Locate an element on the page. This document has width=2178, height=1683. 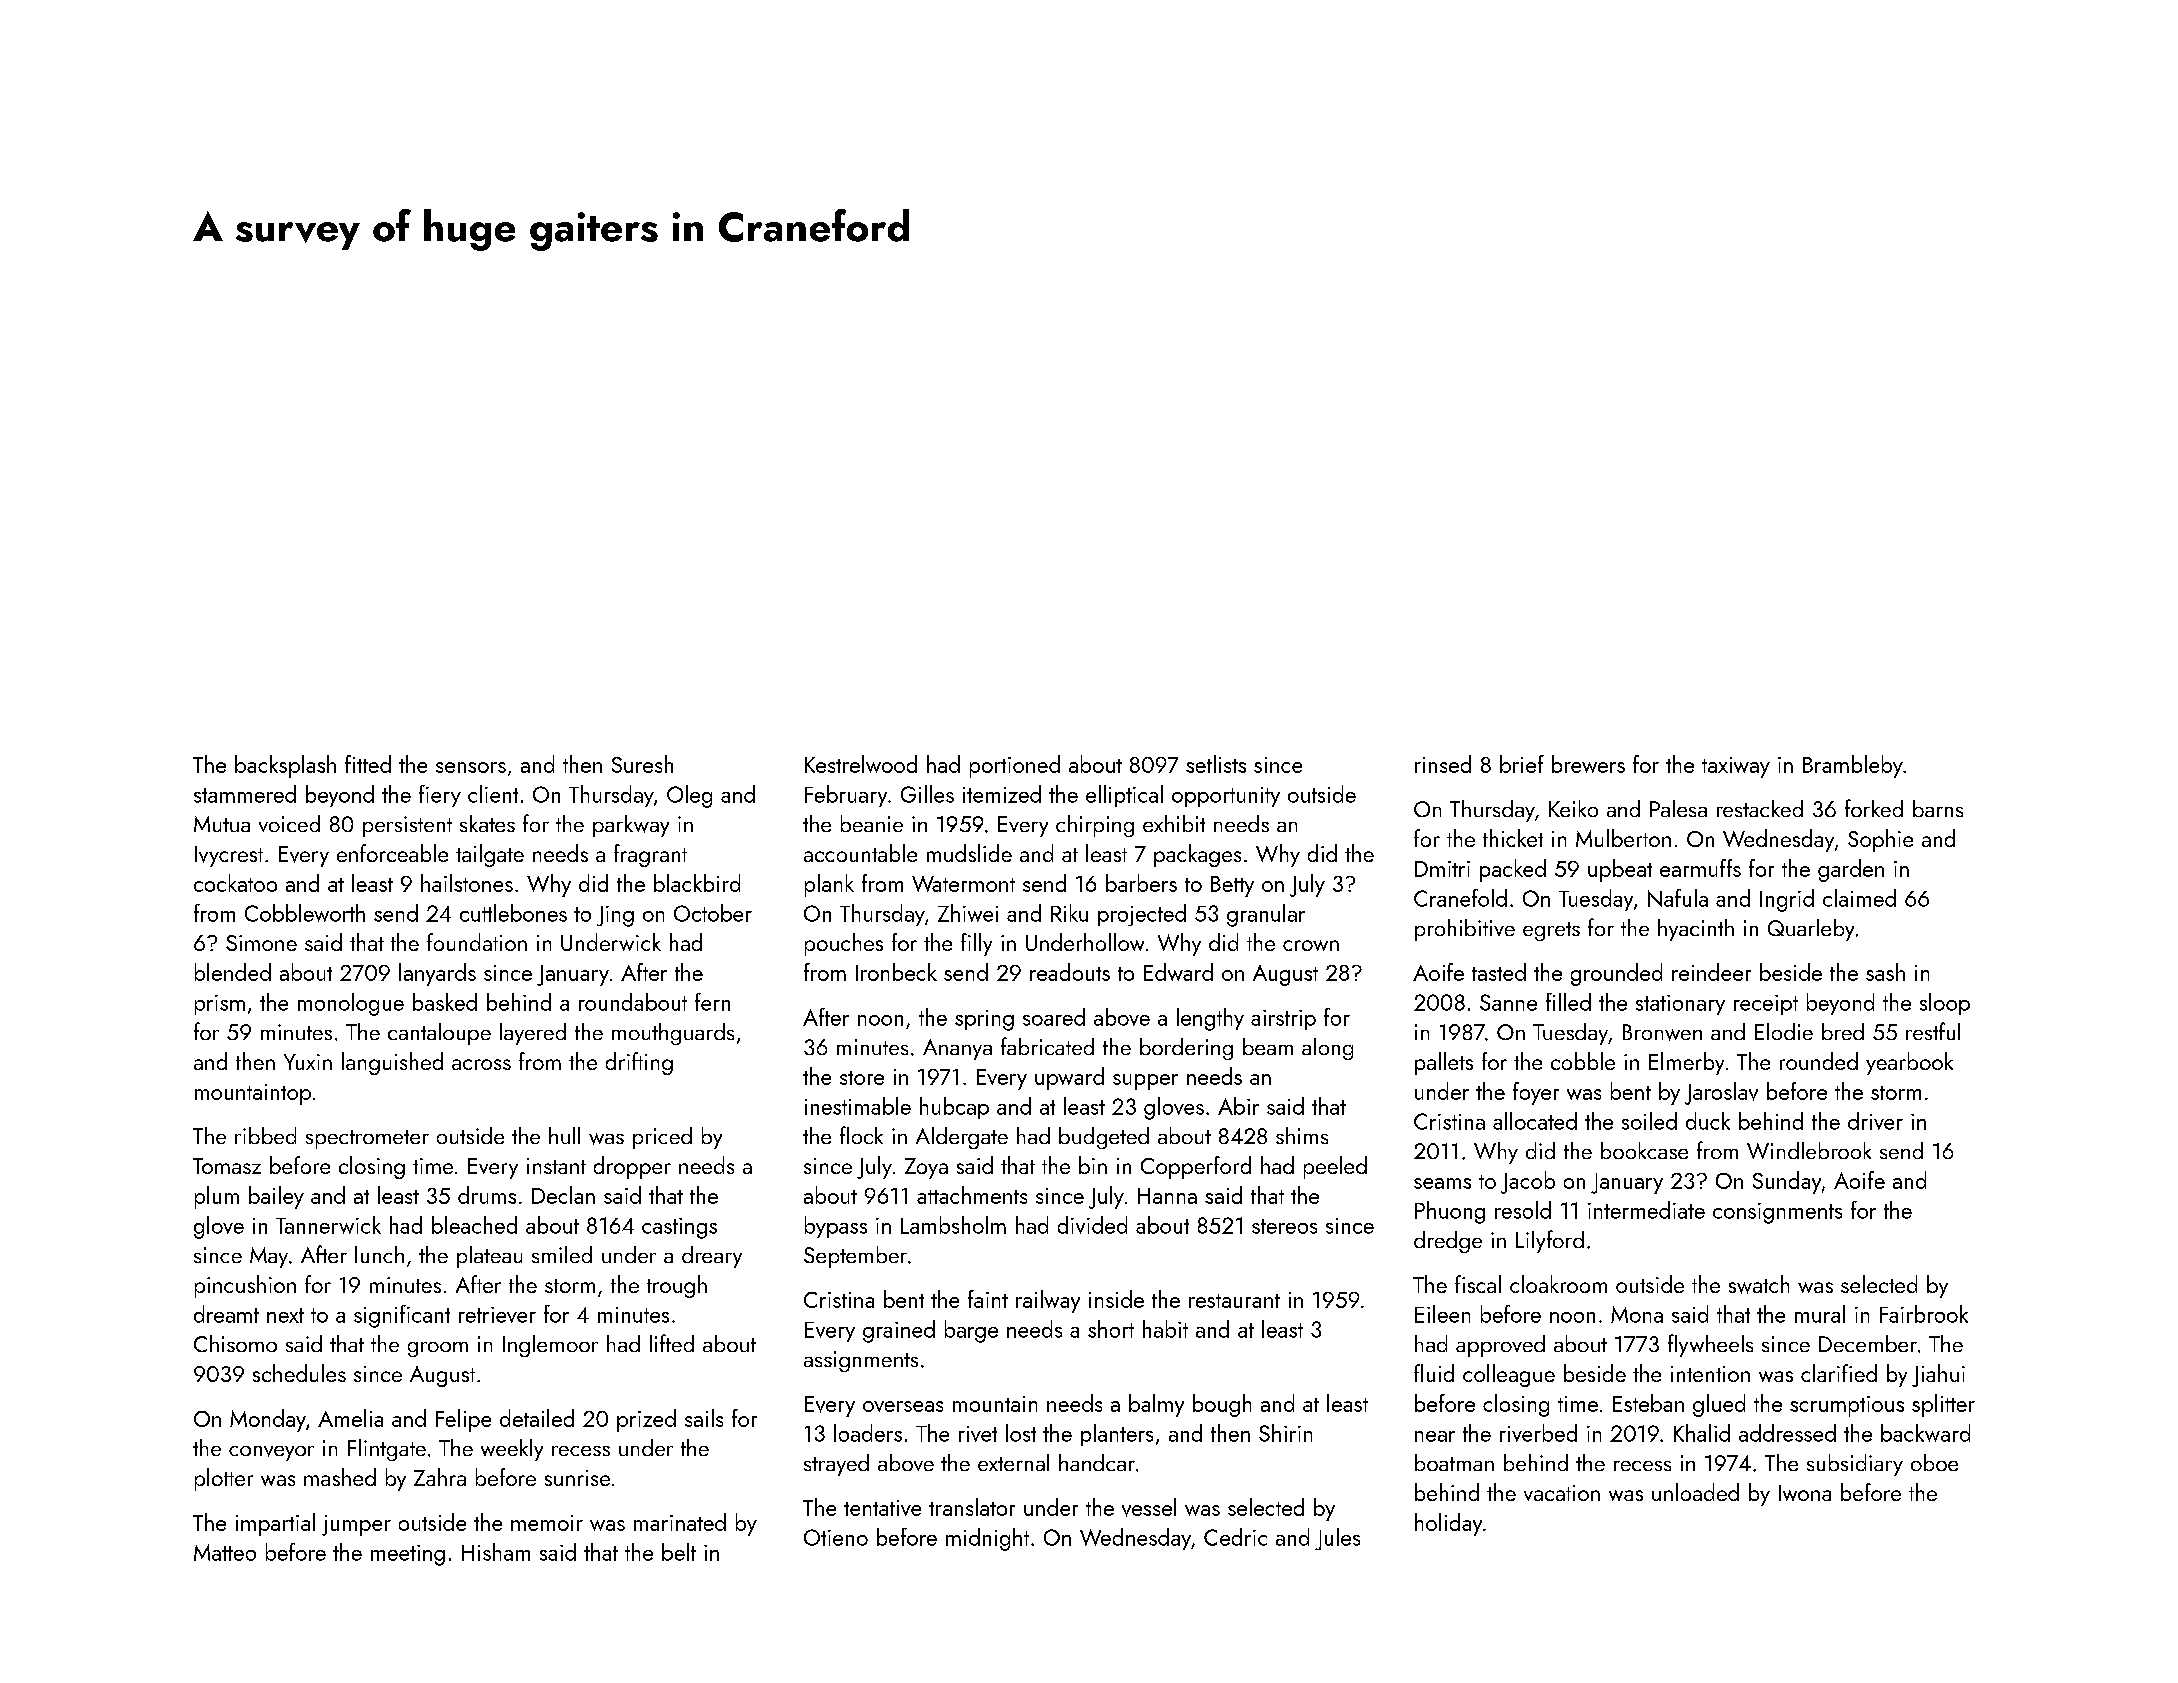
enforceable is located at coordinates (392, 853).
